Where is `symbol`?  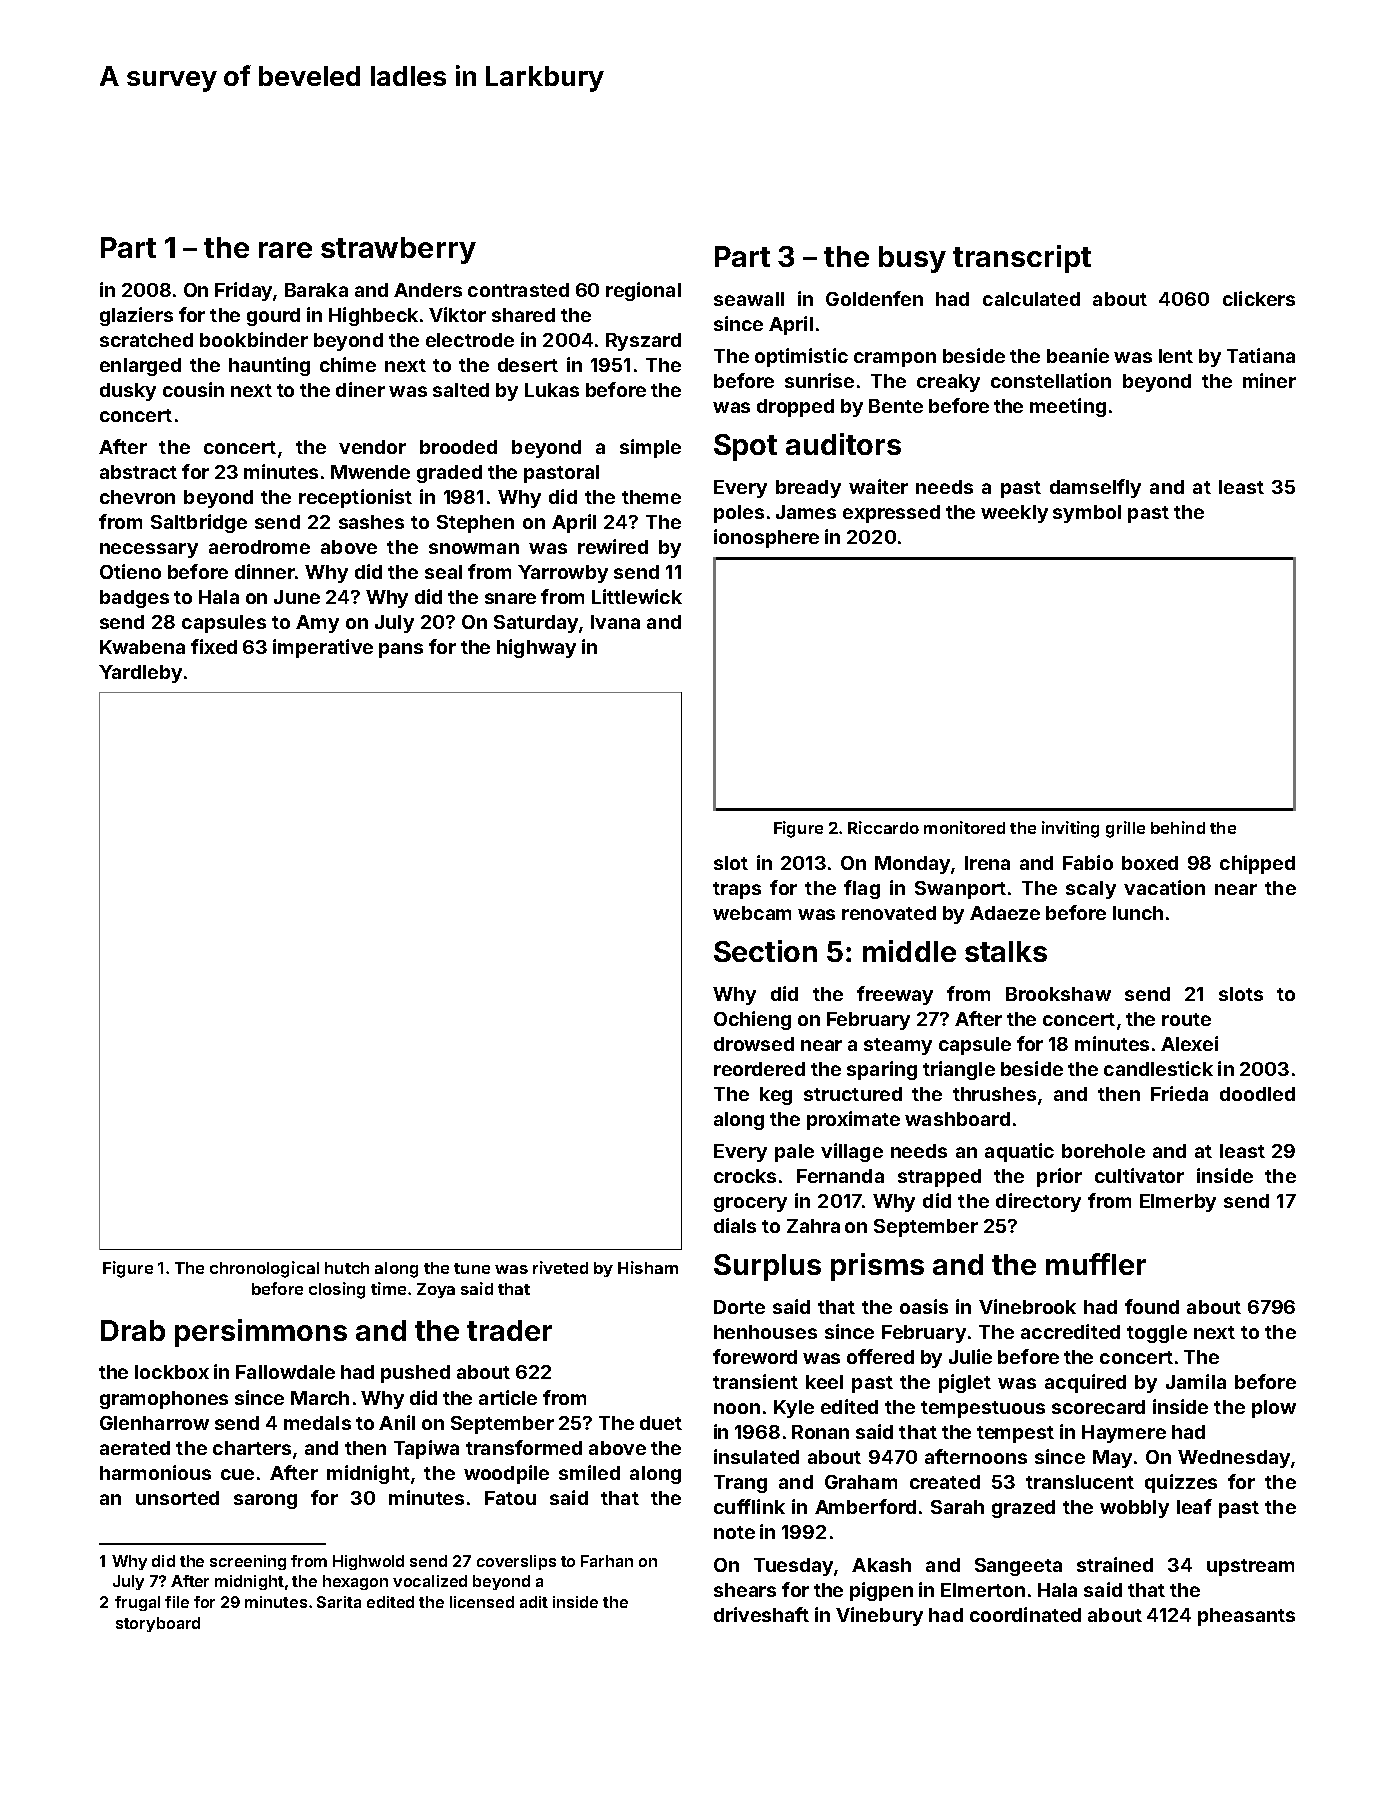 symbol is located at coordinates (1087, 514).
